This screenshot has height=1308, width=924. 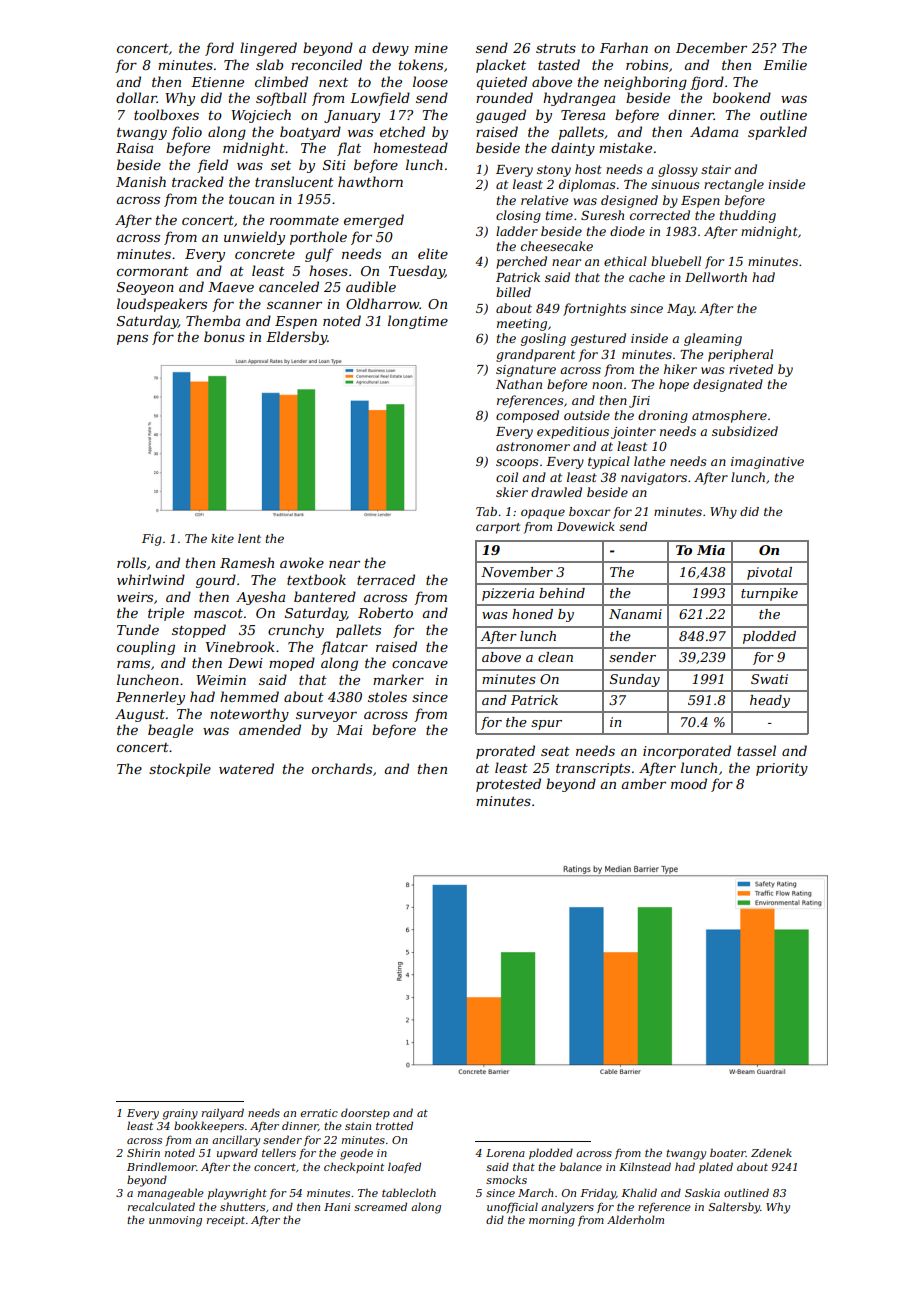 What do you see at coordinates (143, 1152) in the screenshot?
I see `Shirin` at bounding box center [143, 1152].
